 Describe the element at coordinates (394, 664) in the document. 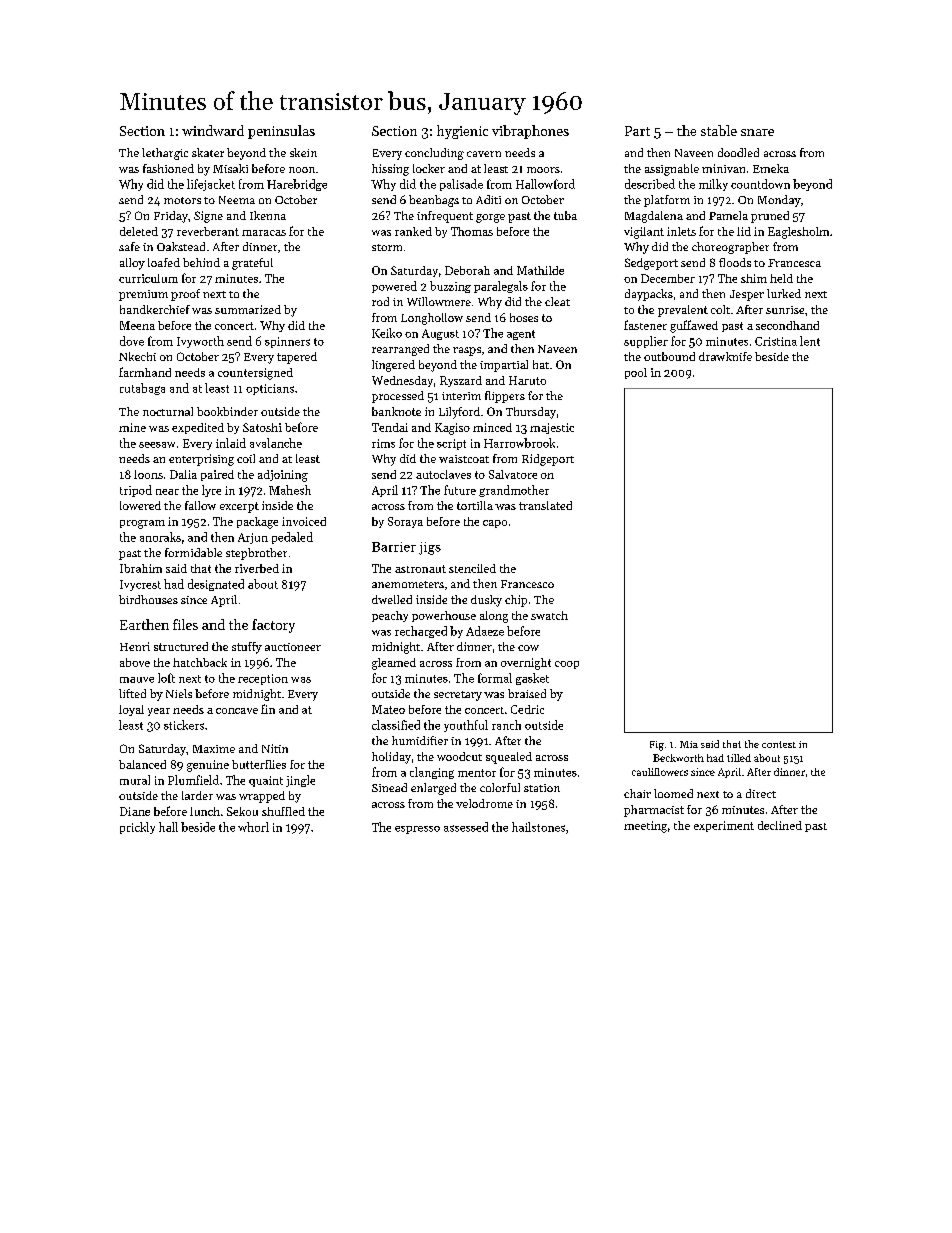

I see `gleamed` at that location.
